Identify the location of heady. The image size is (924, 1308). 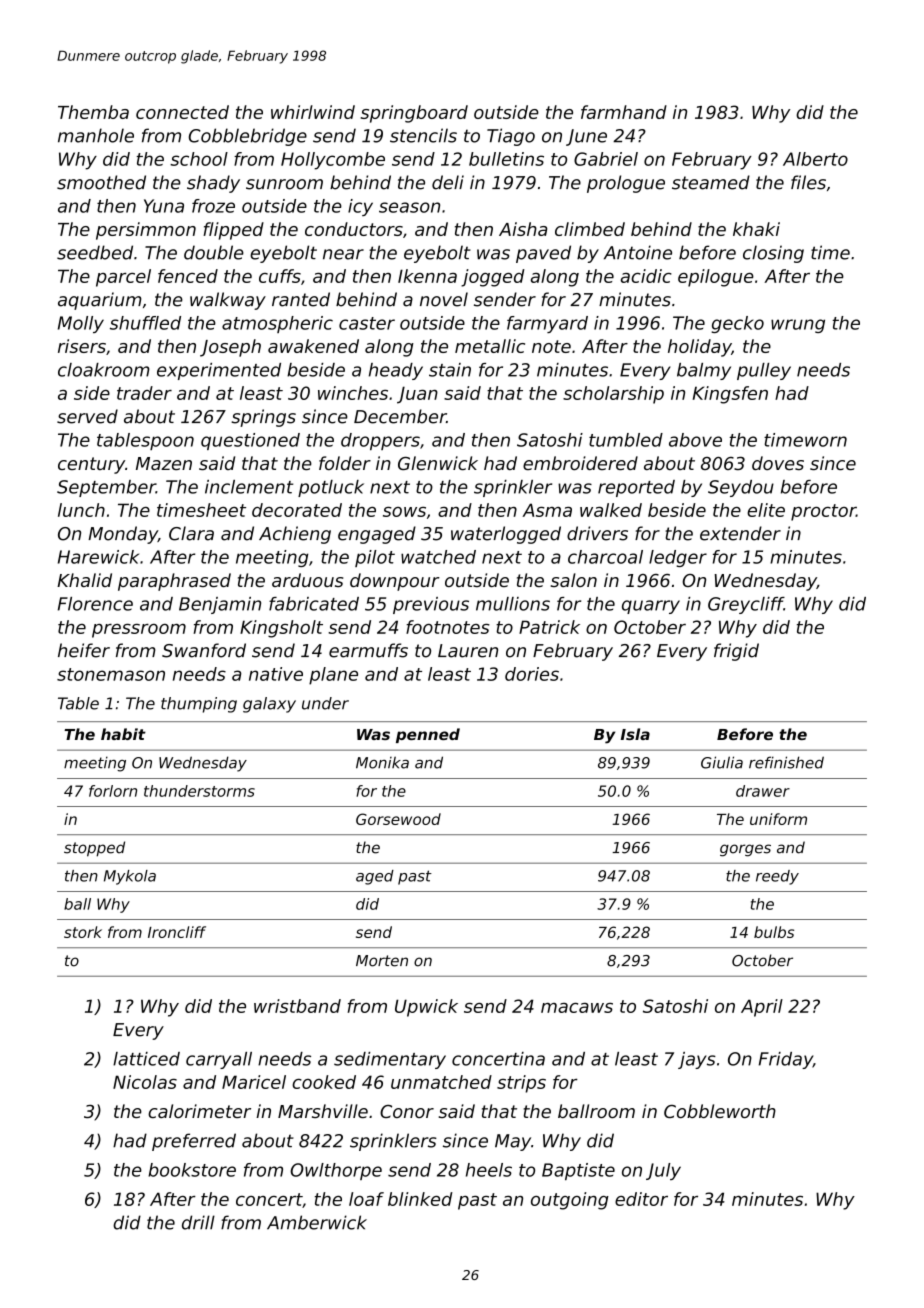
(396, 371).
